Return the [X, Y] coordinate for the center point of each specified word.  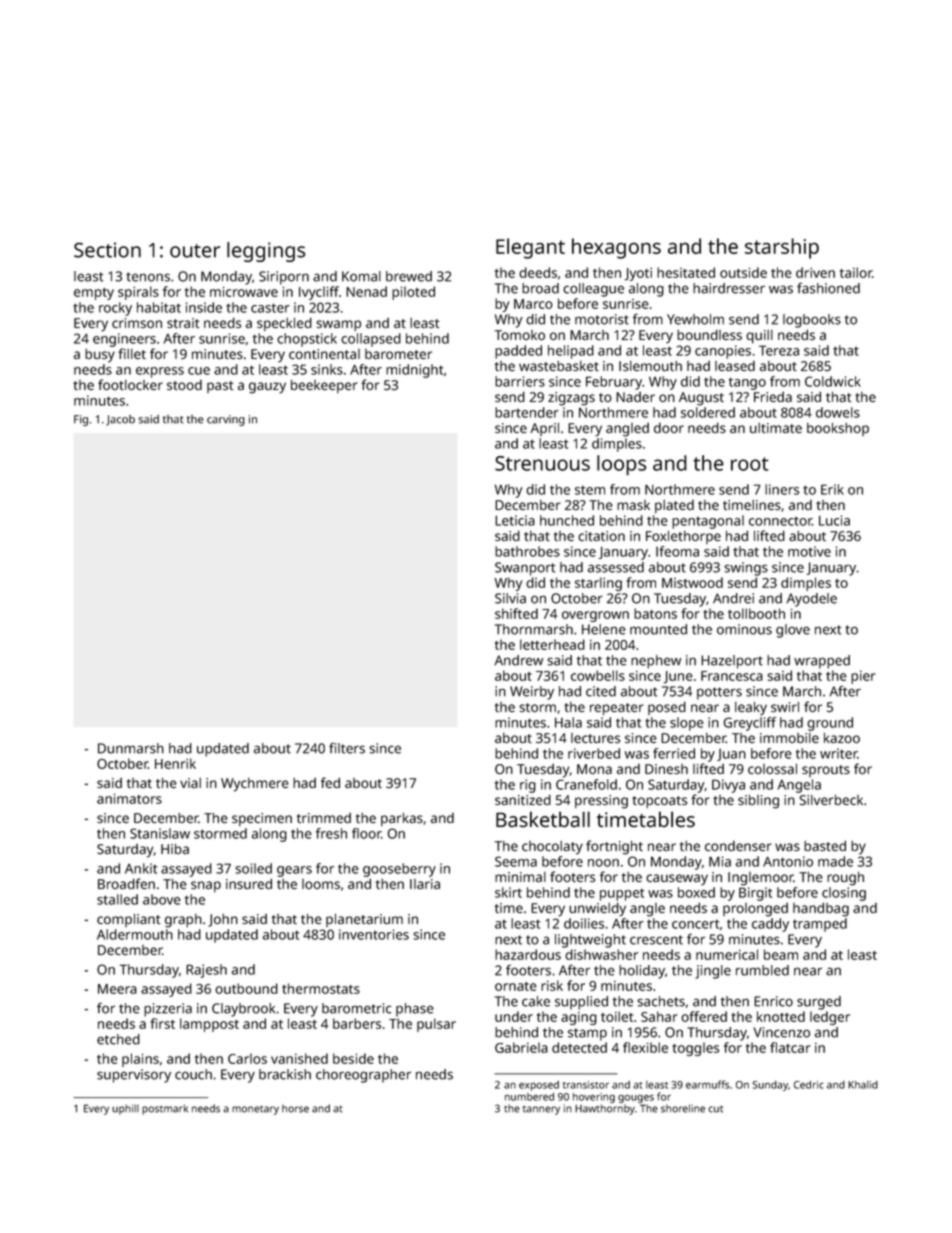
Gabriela [521, 1047]
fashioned [828, 288]
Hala [568, 722]
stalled [117, 899]
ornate [516, 986]
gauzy [267, 388]
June [678, 677]
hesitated [686, 272]
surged [819, 1003]
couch [193, 1074]
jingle [713, 972]
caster [270, 308]
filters [347, 748]
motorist [602, 319]
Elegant [530, 248]
